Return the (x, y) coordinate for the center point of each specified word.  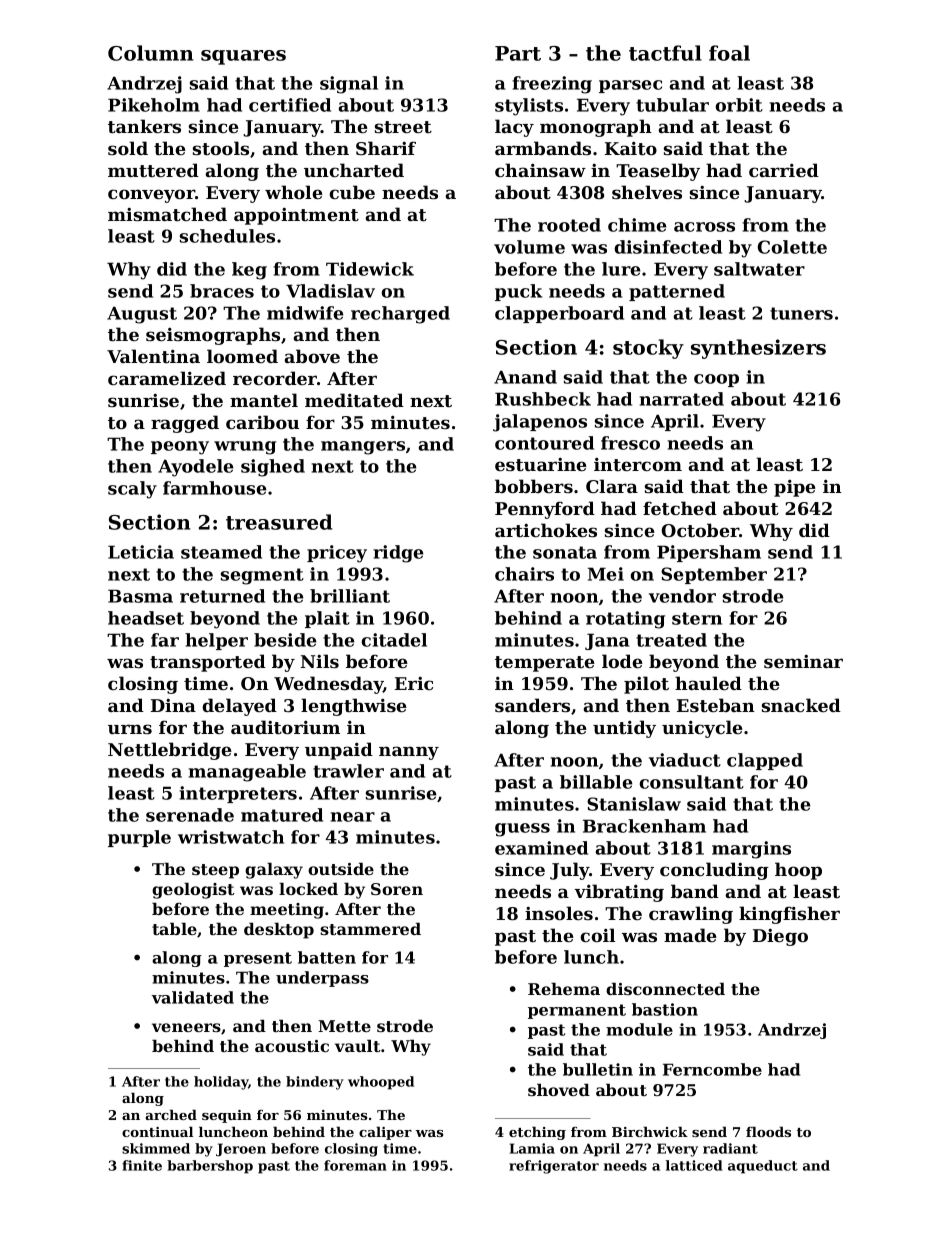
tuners (801, 313)
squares (243, 57)
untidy (624, 729)
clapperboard (559, 314)
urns (130, 729)
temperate (545, 664)
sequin (227, 1116)
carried (784, 170)
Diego (780, 937)
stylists (529, 107)
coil (597, 935)
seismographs (213, 336)
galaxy (274, 871)
